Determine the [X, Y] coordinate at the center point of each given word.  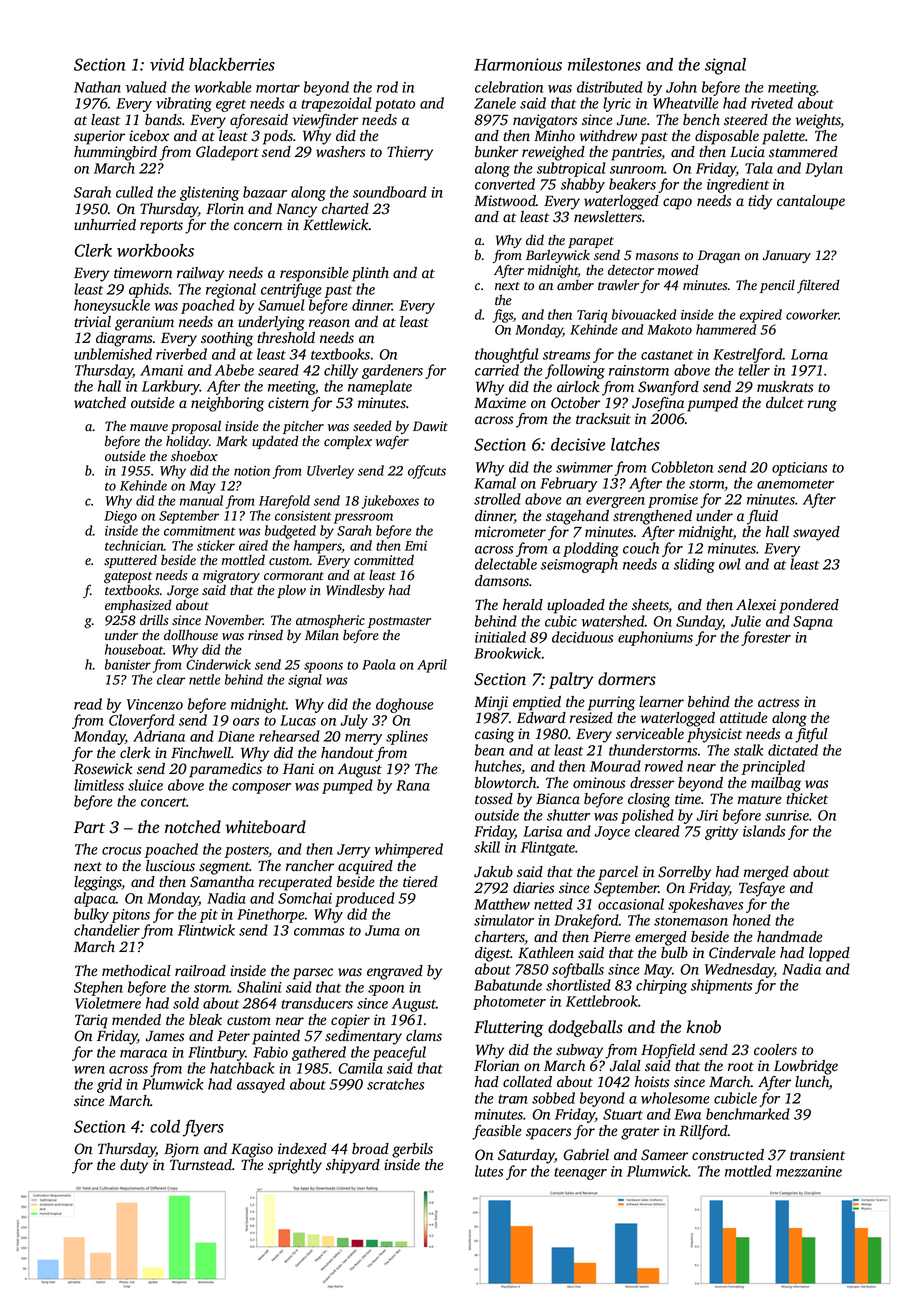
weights [818, 121]
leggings [98, 883]
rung [822, 406]
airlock [578, 387]
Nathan [97, 87]
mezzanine [809, 1171]
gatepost [128, 578]
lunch [812, 1081]
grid [109, 1085]
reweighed [553, 153]
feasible [496, 1132]
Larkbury [171, 387]
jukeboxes [390, 502]
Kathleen [546, 953]
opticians [799, 469]
